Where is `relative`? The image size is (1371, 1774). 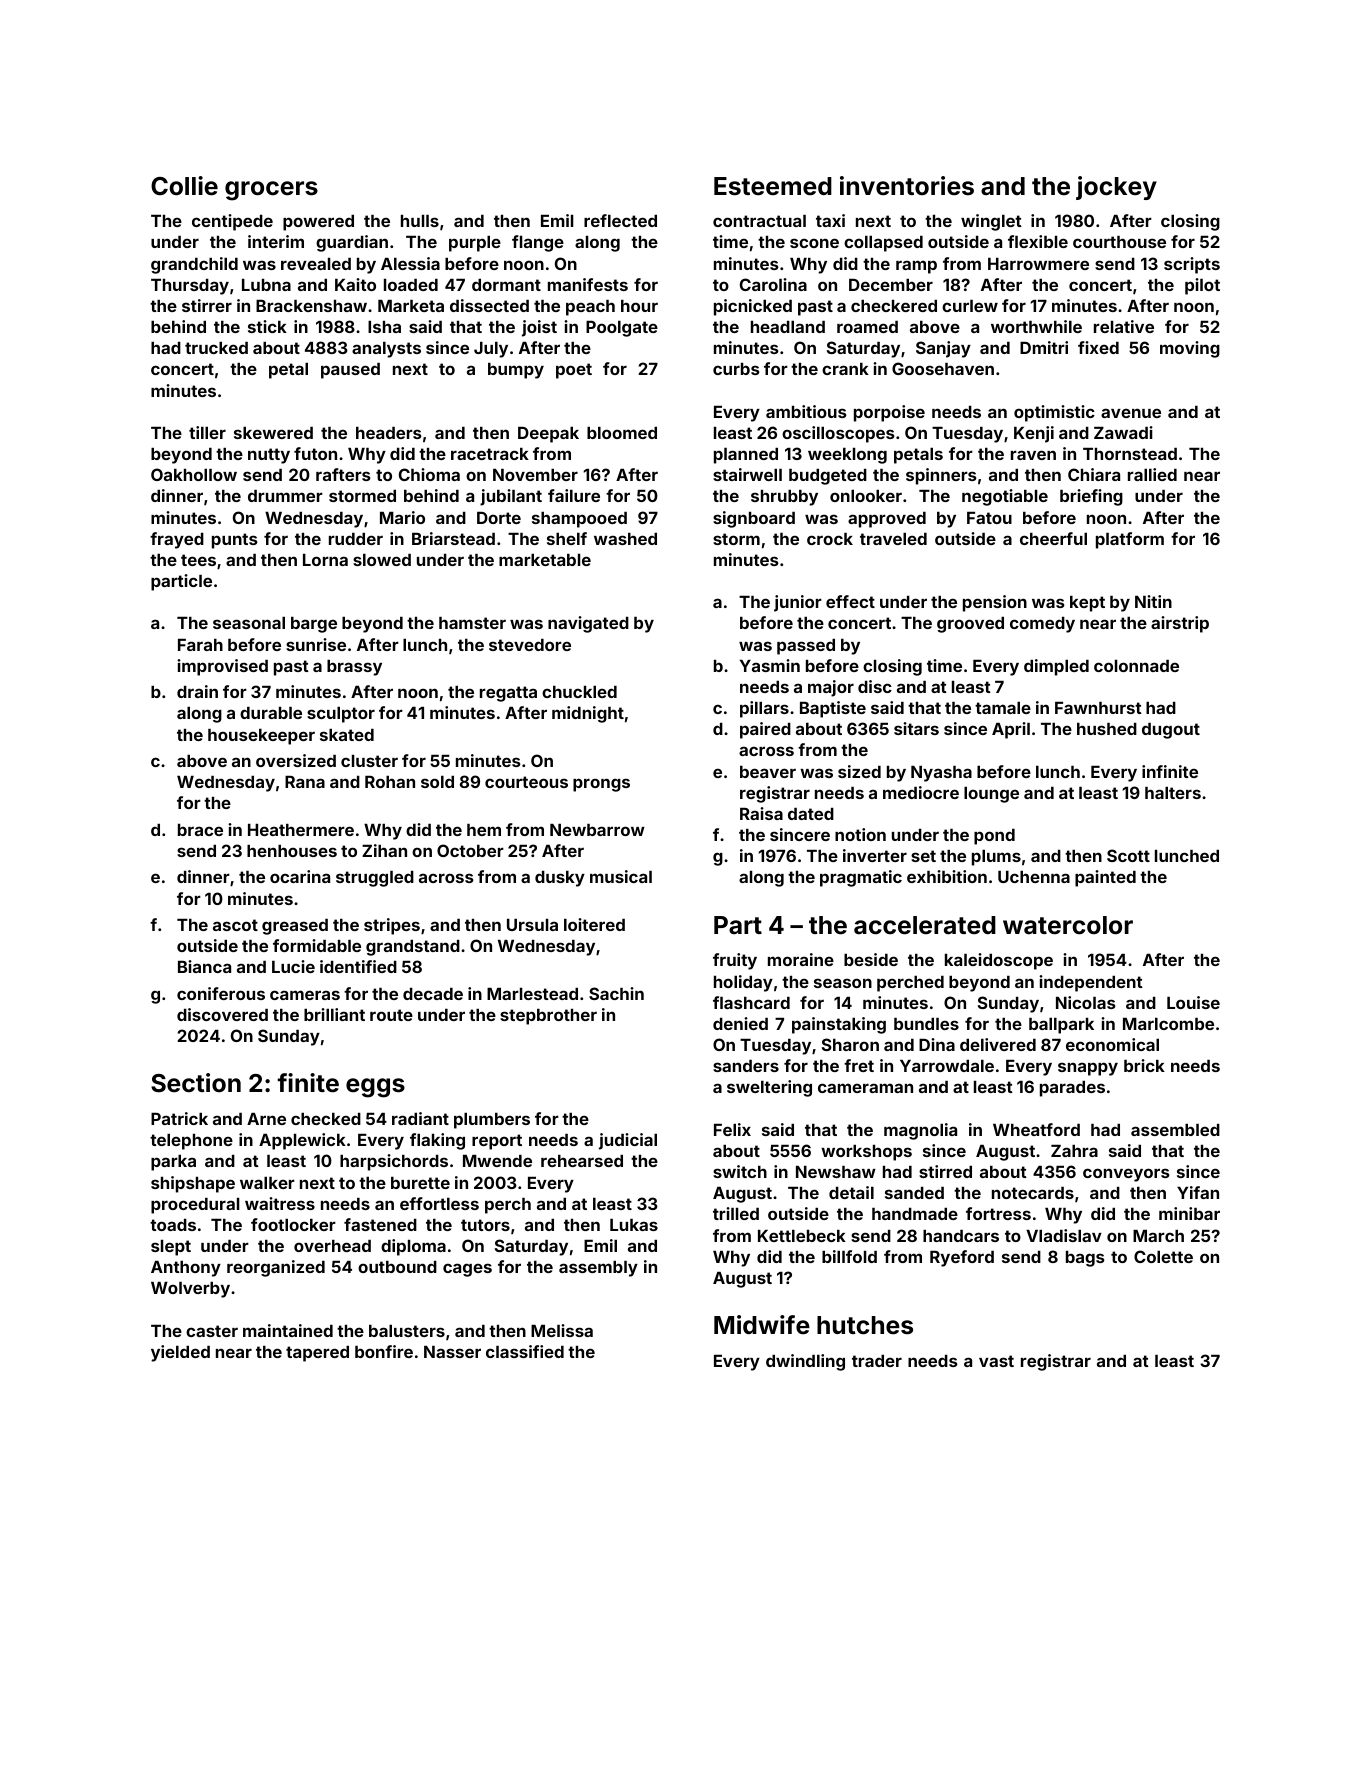 relative is located at coordinates (1124, 326).
